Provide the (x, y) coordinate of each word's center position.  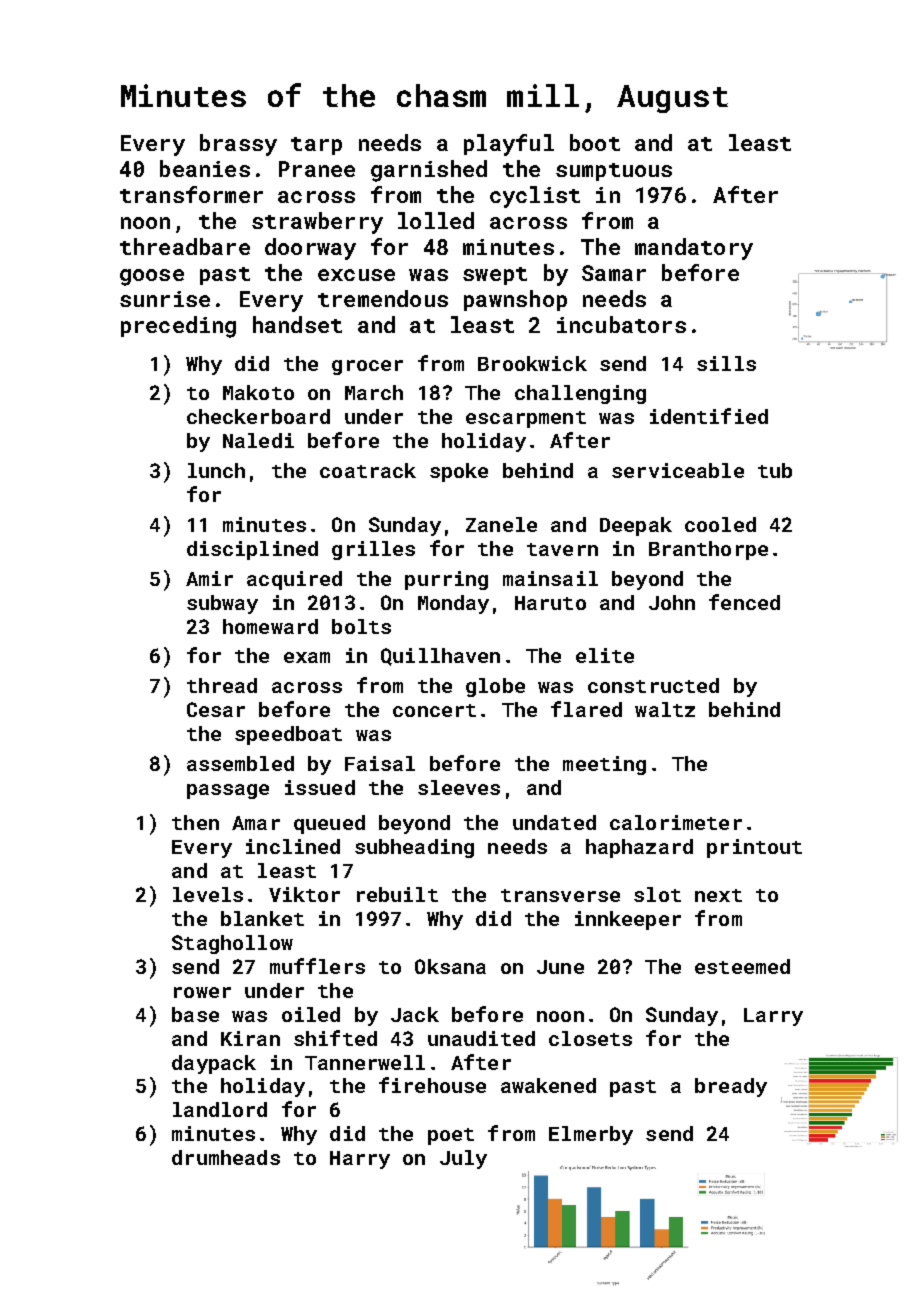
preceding (178, 327)
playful (509, 145)
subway (222, 604)
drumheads (226, 1157)
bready (731, 1087)
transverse (560, 895)
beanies (205, 168)
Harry (360, 1160)
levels (208, 894)
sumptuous (614, 172)
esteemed (742, 966)
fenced (744, 602)
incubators (621, 324)
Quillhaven (440, 657)
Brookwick (532, 363)
